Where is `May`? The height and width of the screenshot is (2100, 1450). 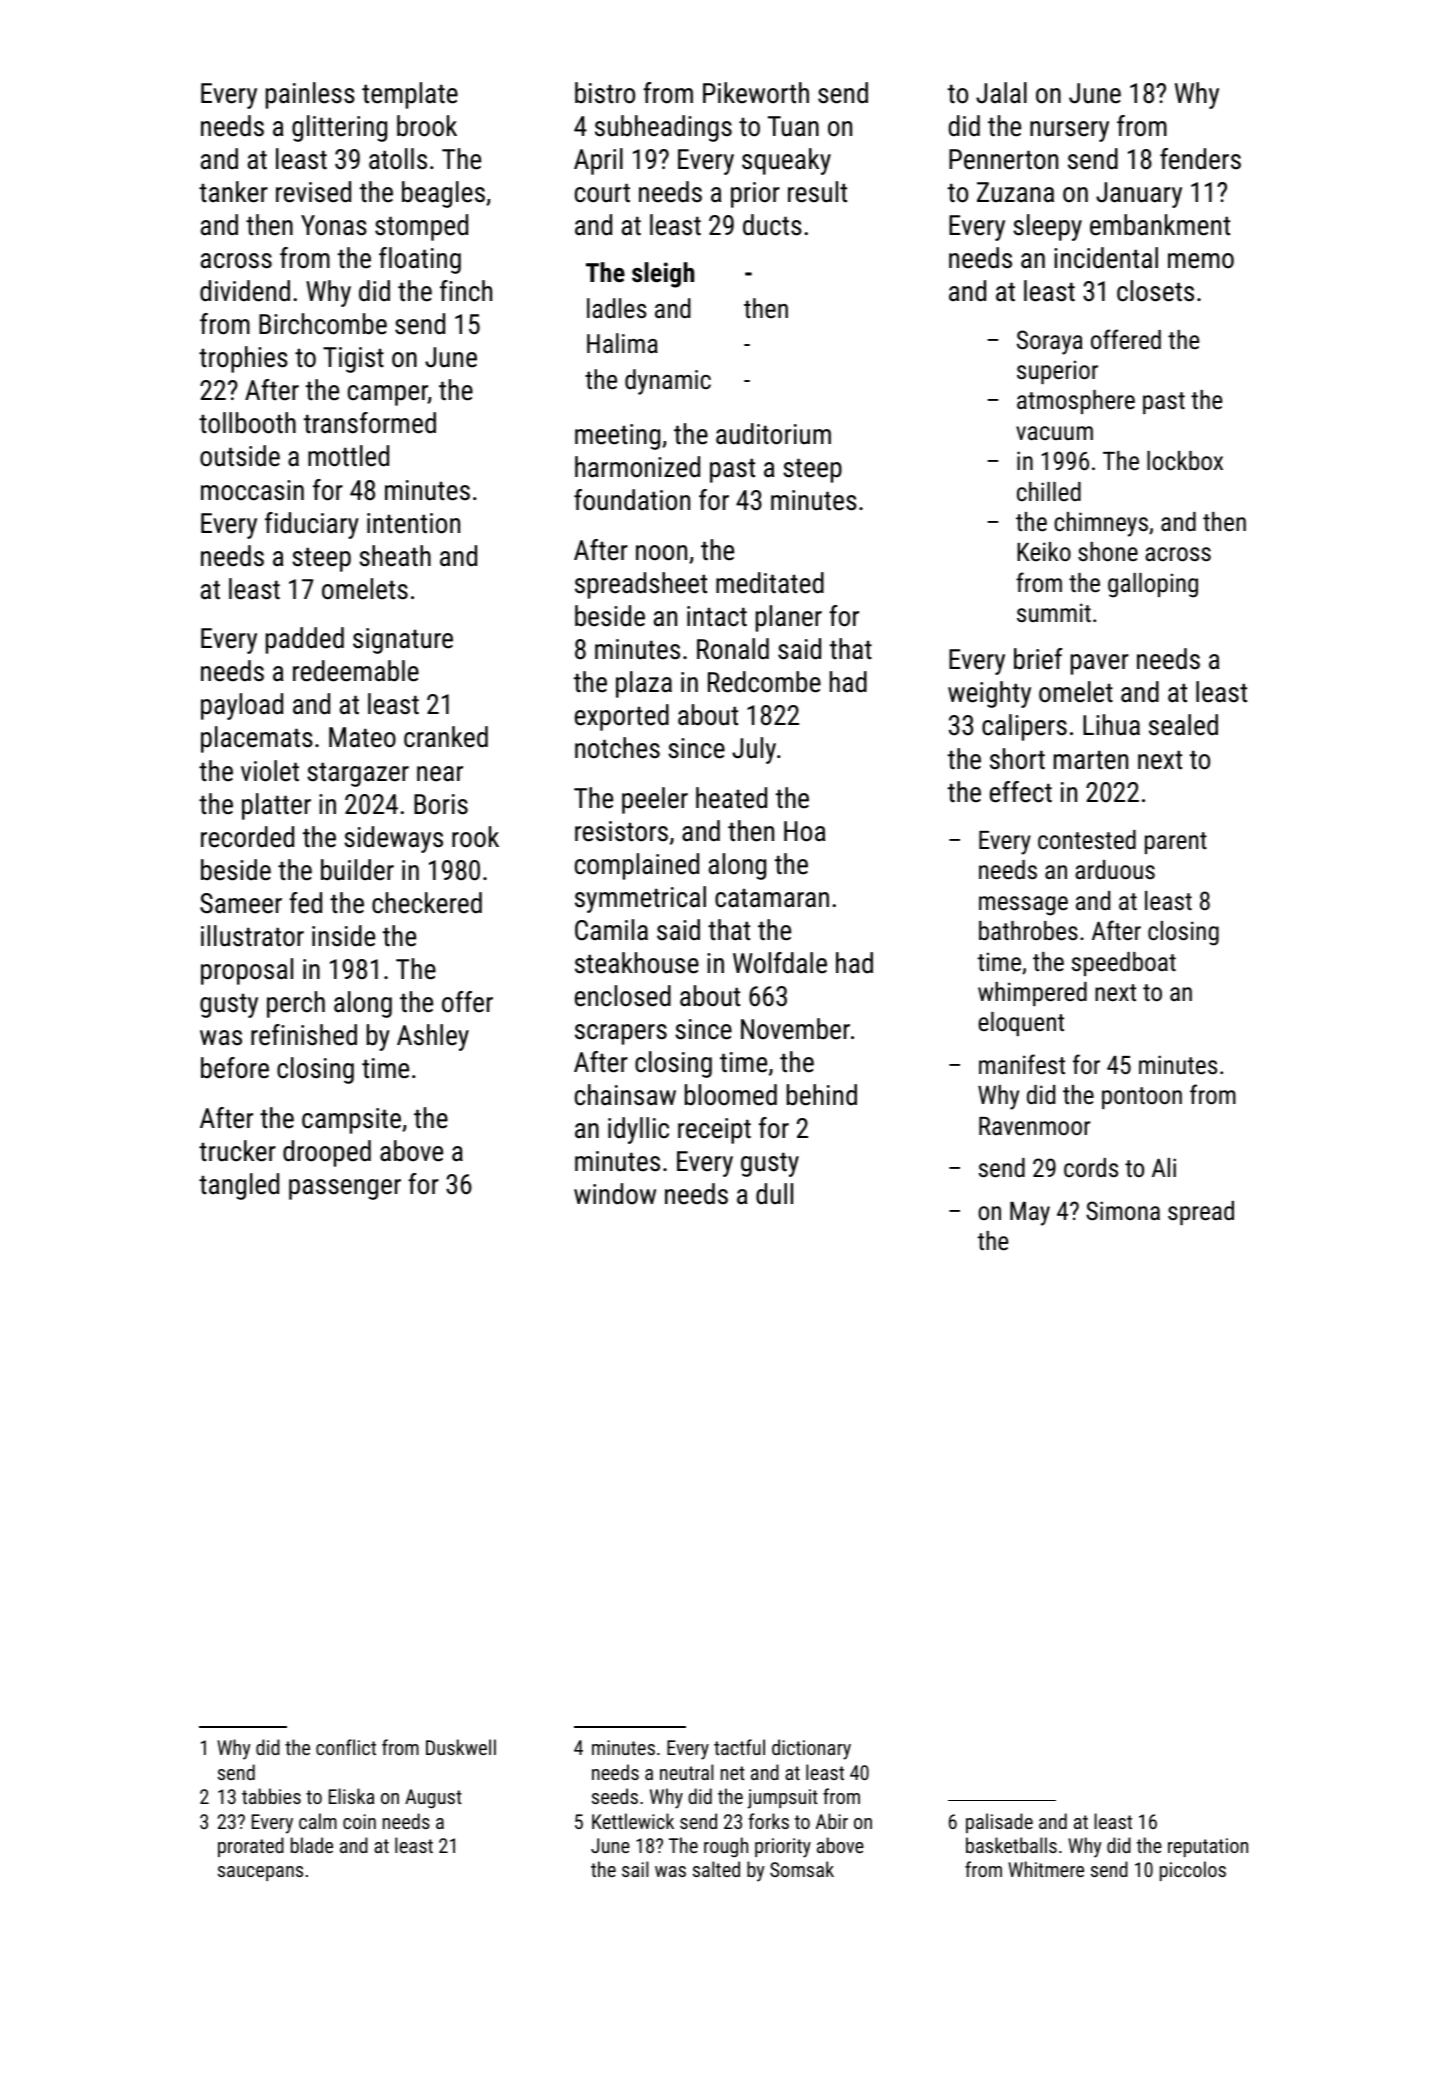
May is located at coordinates (1030, 1213).
